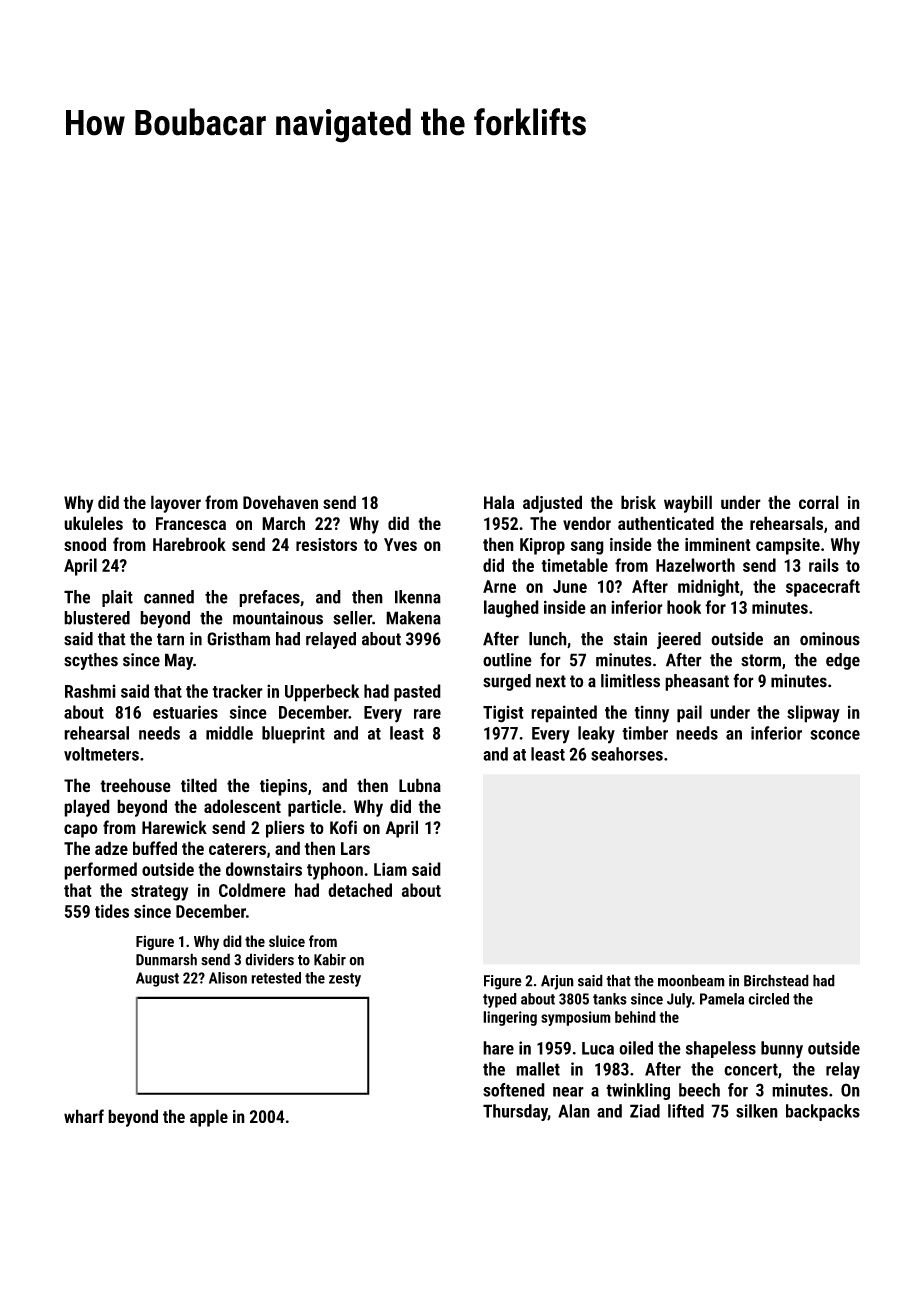  What do you see at coordinates (209, 1118) in the page?
I see `apple` at bounding box center [209, 1118].
